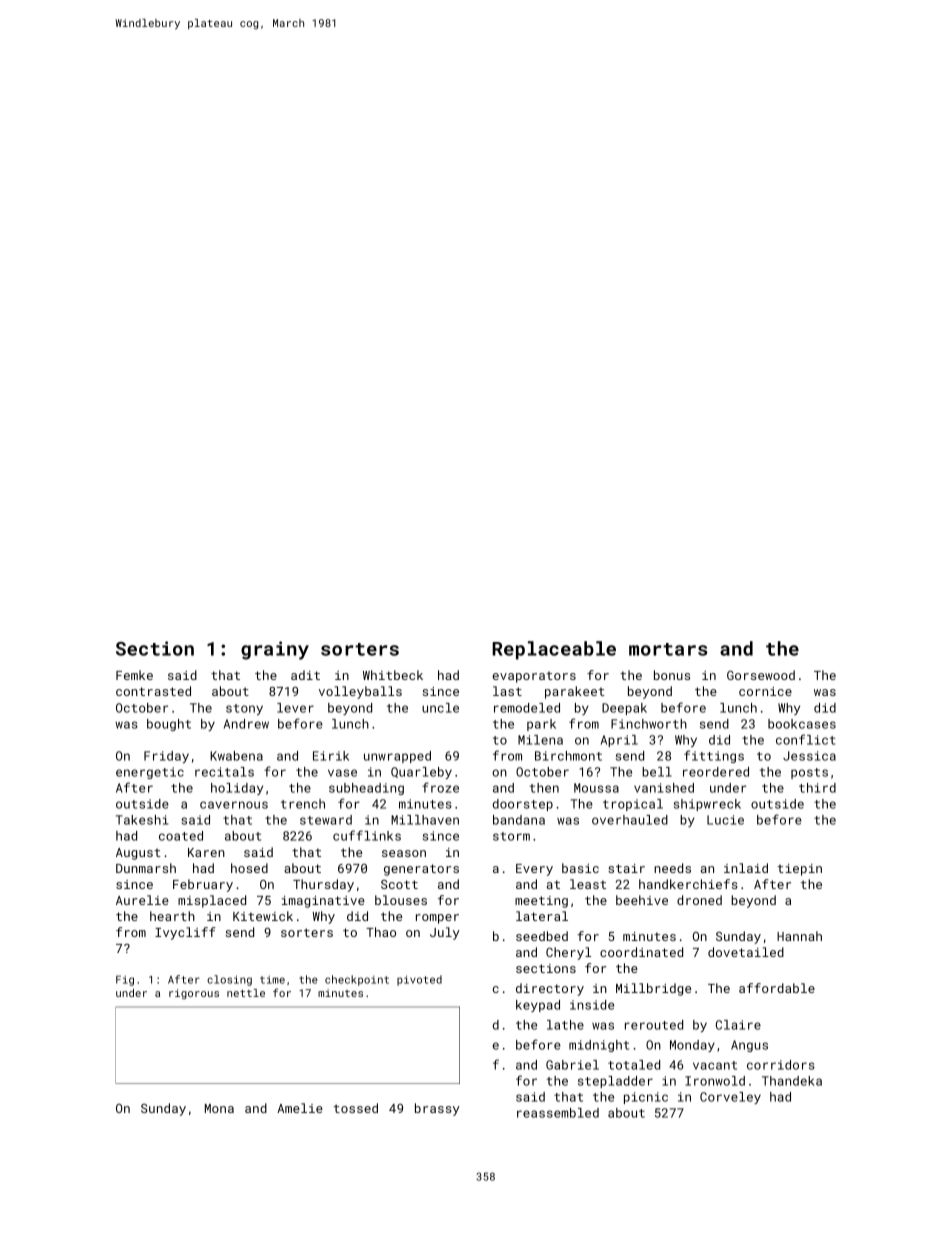 The image size is (952, 1233). I want to click on mortars, so click(668, 649).
